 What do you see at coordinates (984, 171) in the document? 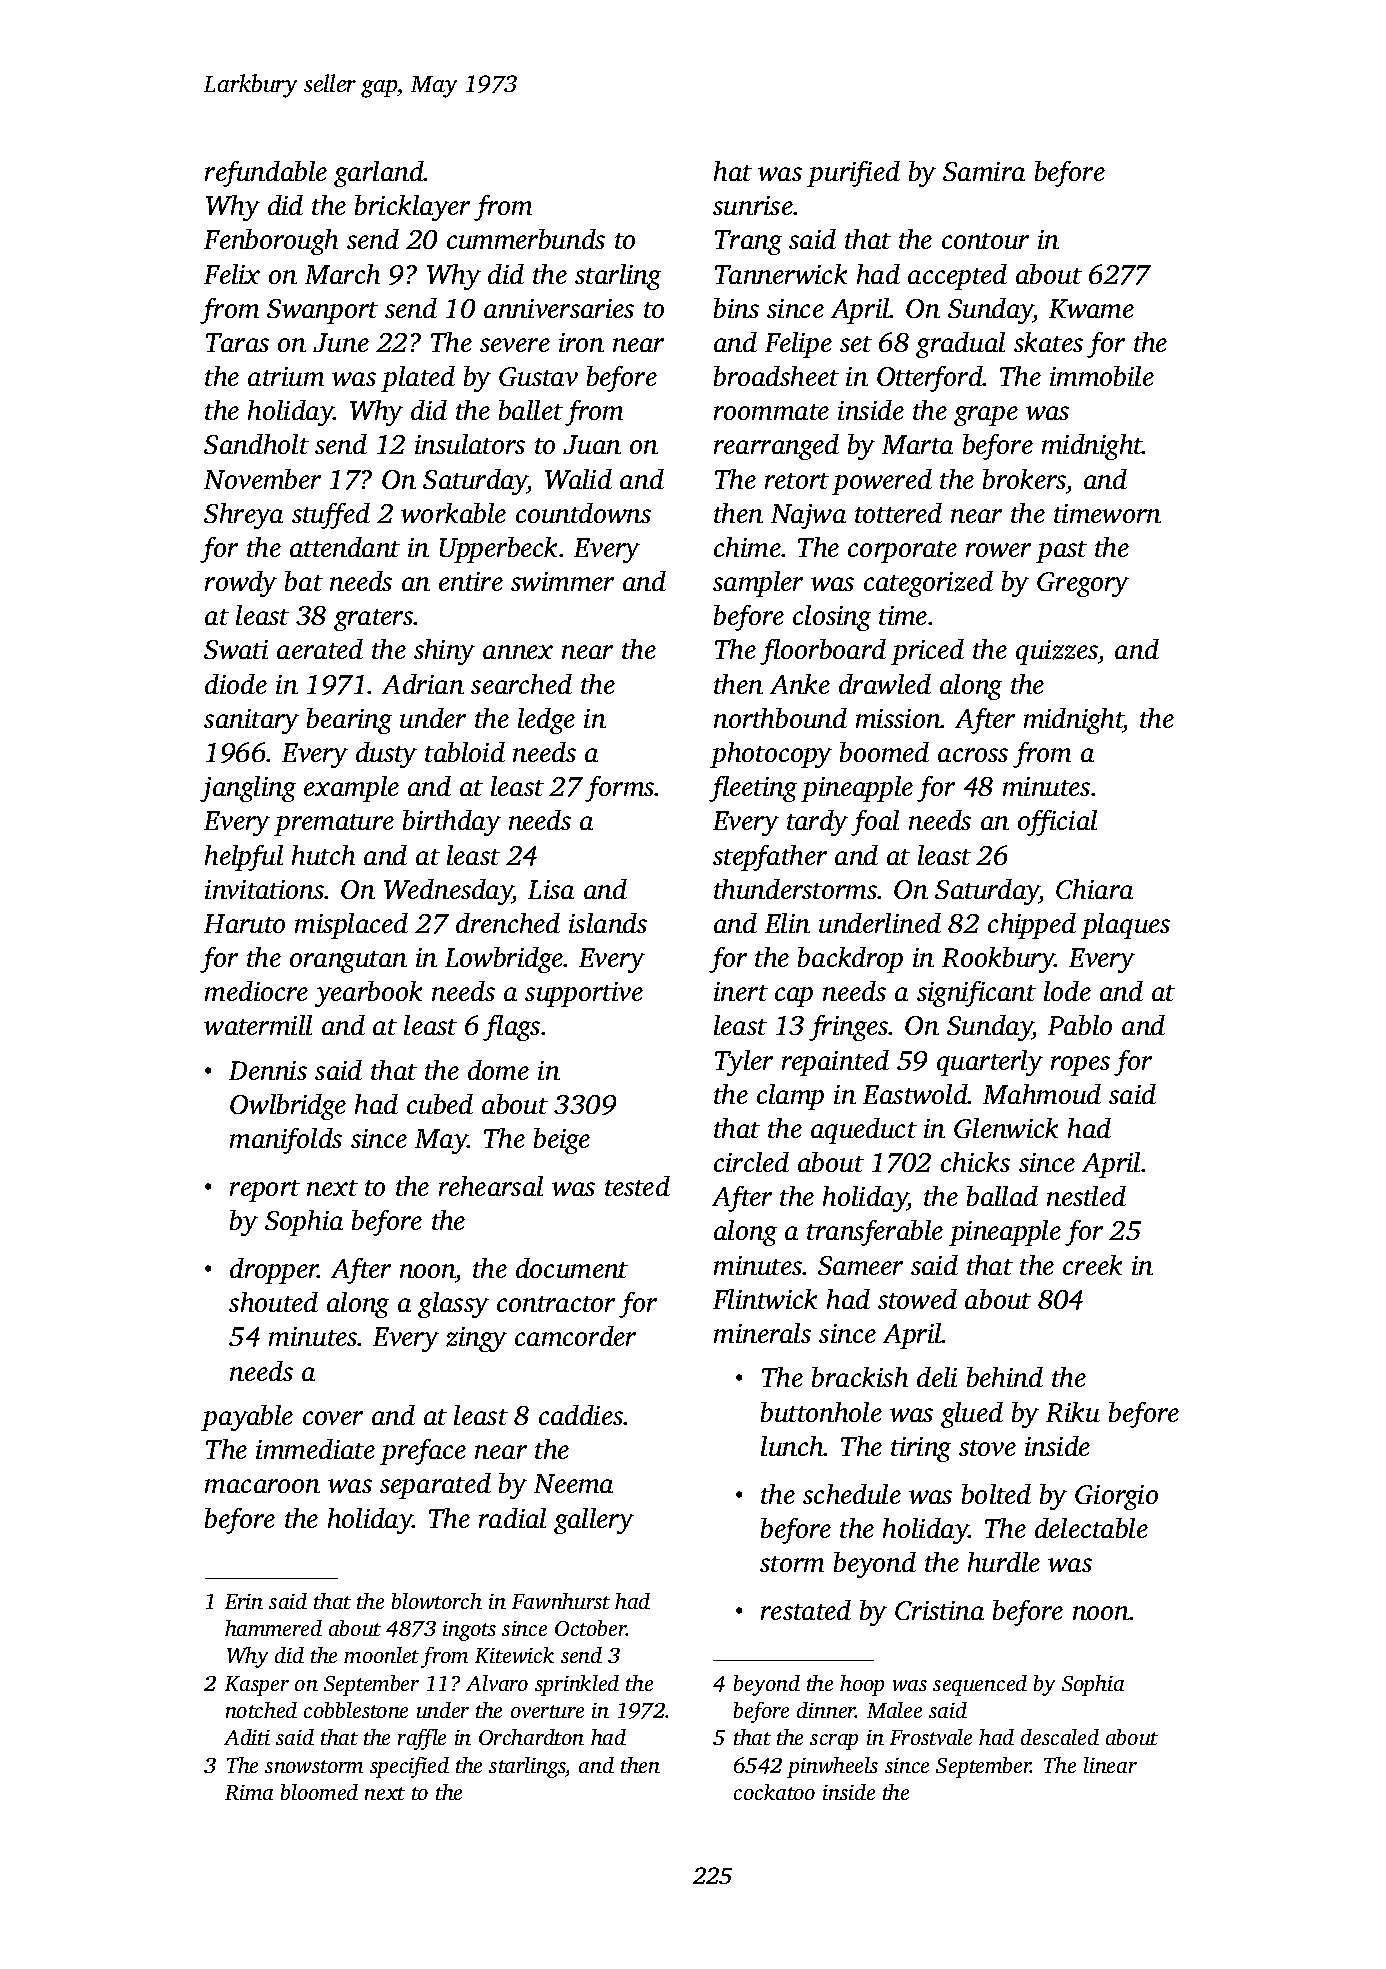
I see `Samira` at bounding box center [984, 171].
